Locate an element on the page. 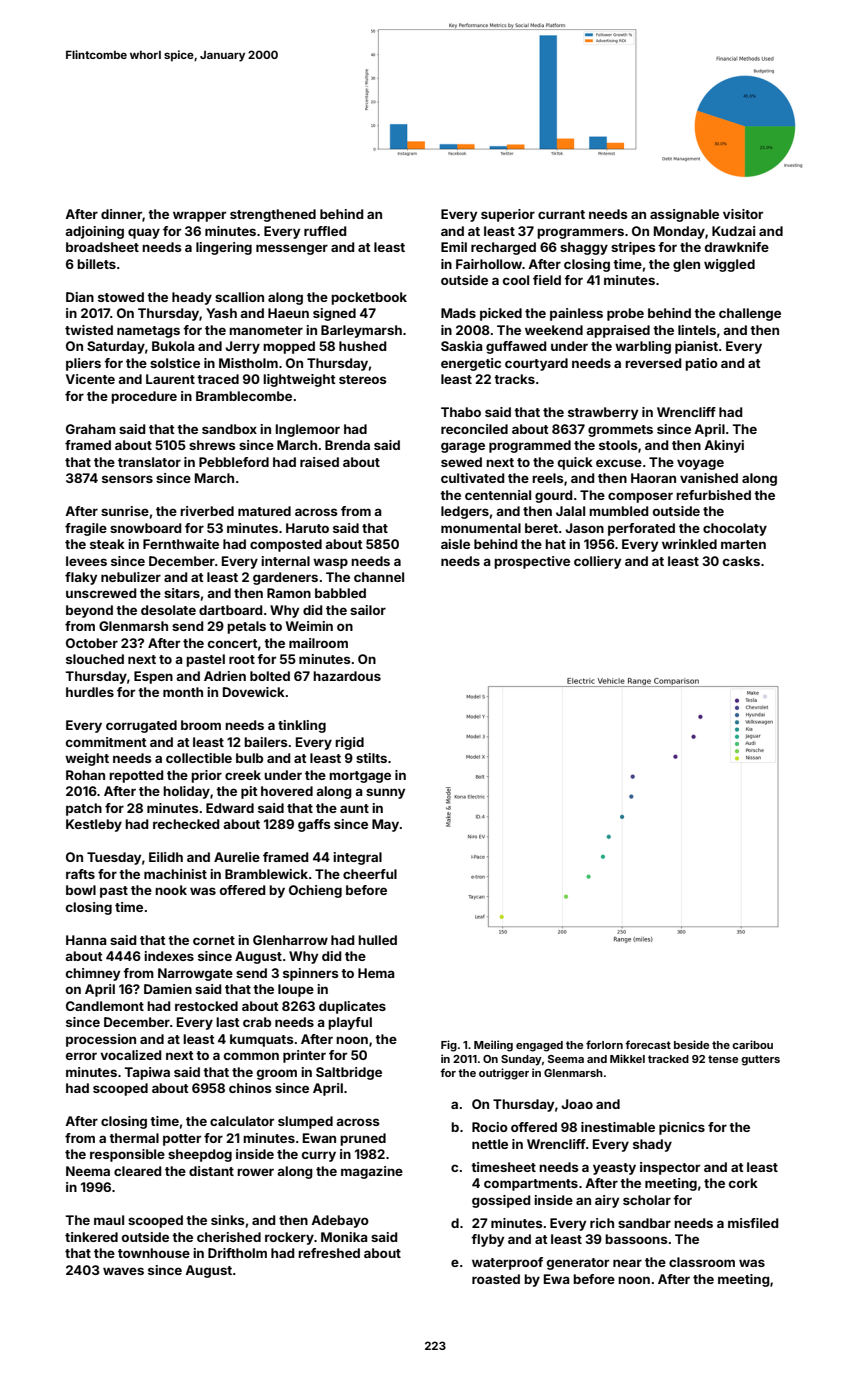 The image size is (849, 1400). beside is located at coordinates (691, 1044).
